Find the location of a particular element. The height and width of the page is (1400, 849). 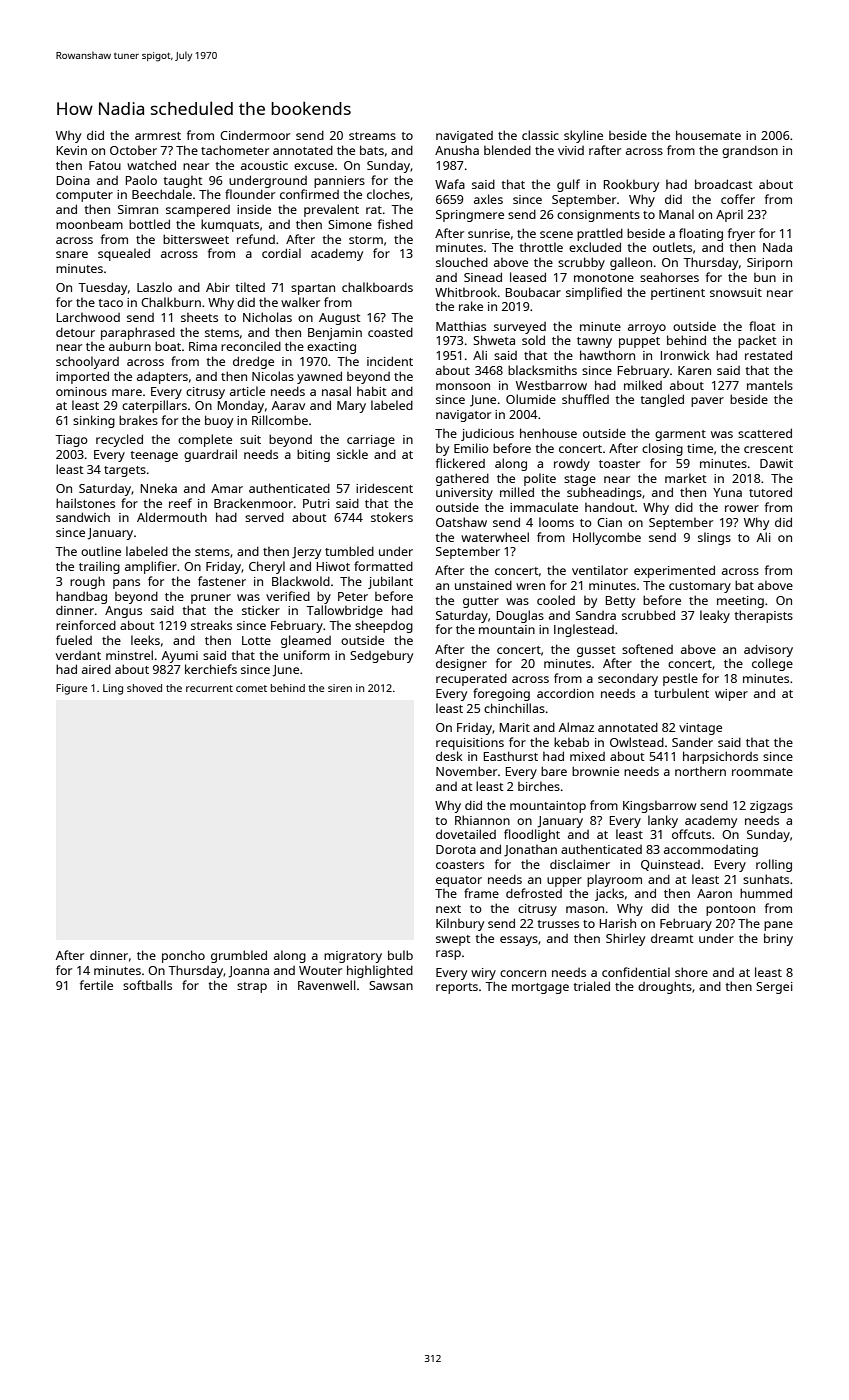

exacting is located at coordinates (331, 348).
